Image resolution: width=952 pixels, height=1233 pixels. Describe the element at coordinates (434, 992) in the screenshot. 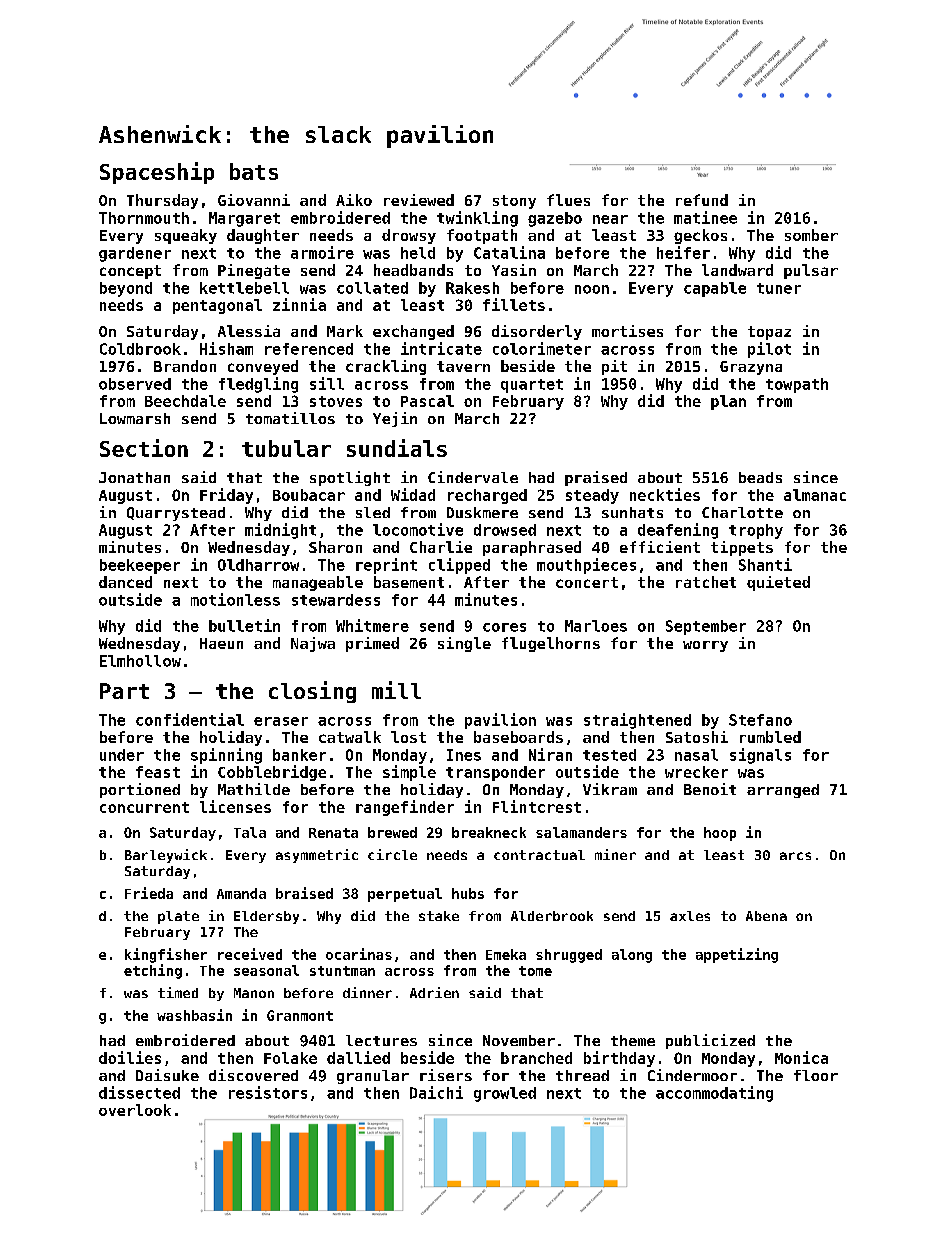

I see `Adrien` at that location.
